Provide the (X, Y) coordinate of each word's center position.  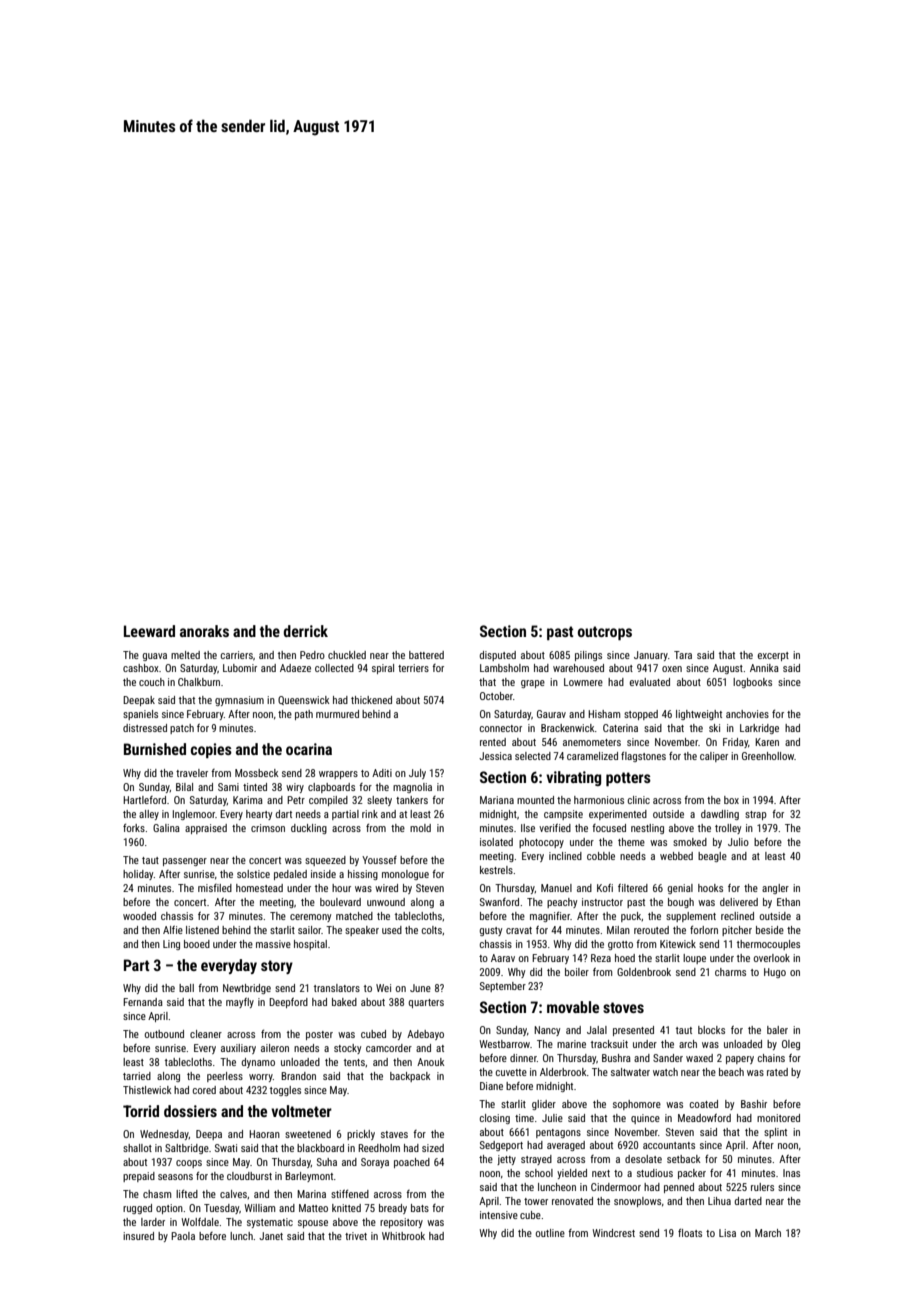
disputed (497, 656)
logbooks (752, 683)
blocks (711, 1030)
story (277, 967)
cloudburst (249, 1176)
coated (704, 1104)
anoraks (204, 631)
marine (571, 1044)
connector (501, 728)
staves (394, 1134)
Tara (683, 655)
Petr (296, 800)
